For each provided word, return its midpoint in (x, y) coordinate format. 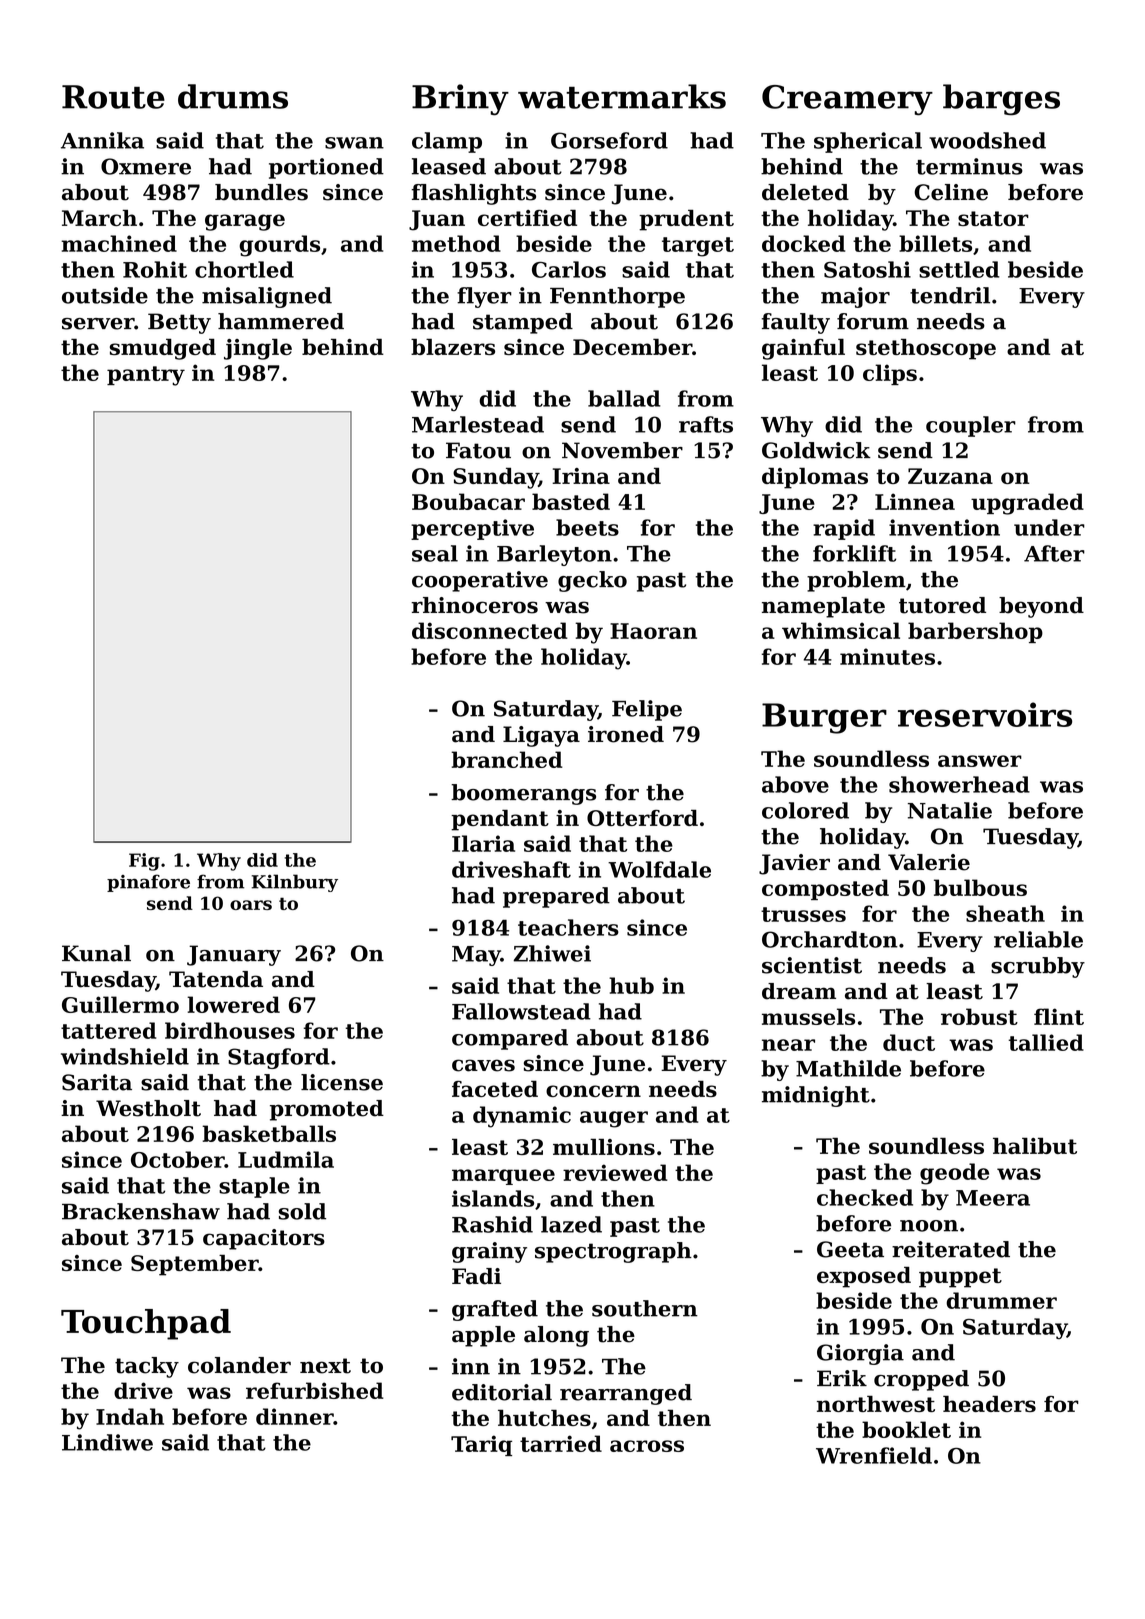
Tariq (481, 1445)
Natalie (950, 810)
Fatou (478, 450)
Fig (144, 862)
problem (856, 581)
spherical (868, 142)
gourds (279, 246)
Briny (460, 100)
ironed (626, 734)
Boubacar (468, 501)
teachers (568, 927)
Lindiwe (107, 1442)
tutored (942, 605)
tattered (108, 1030)
